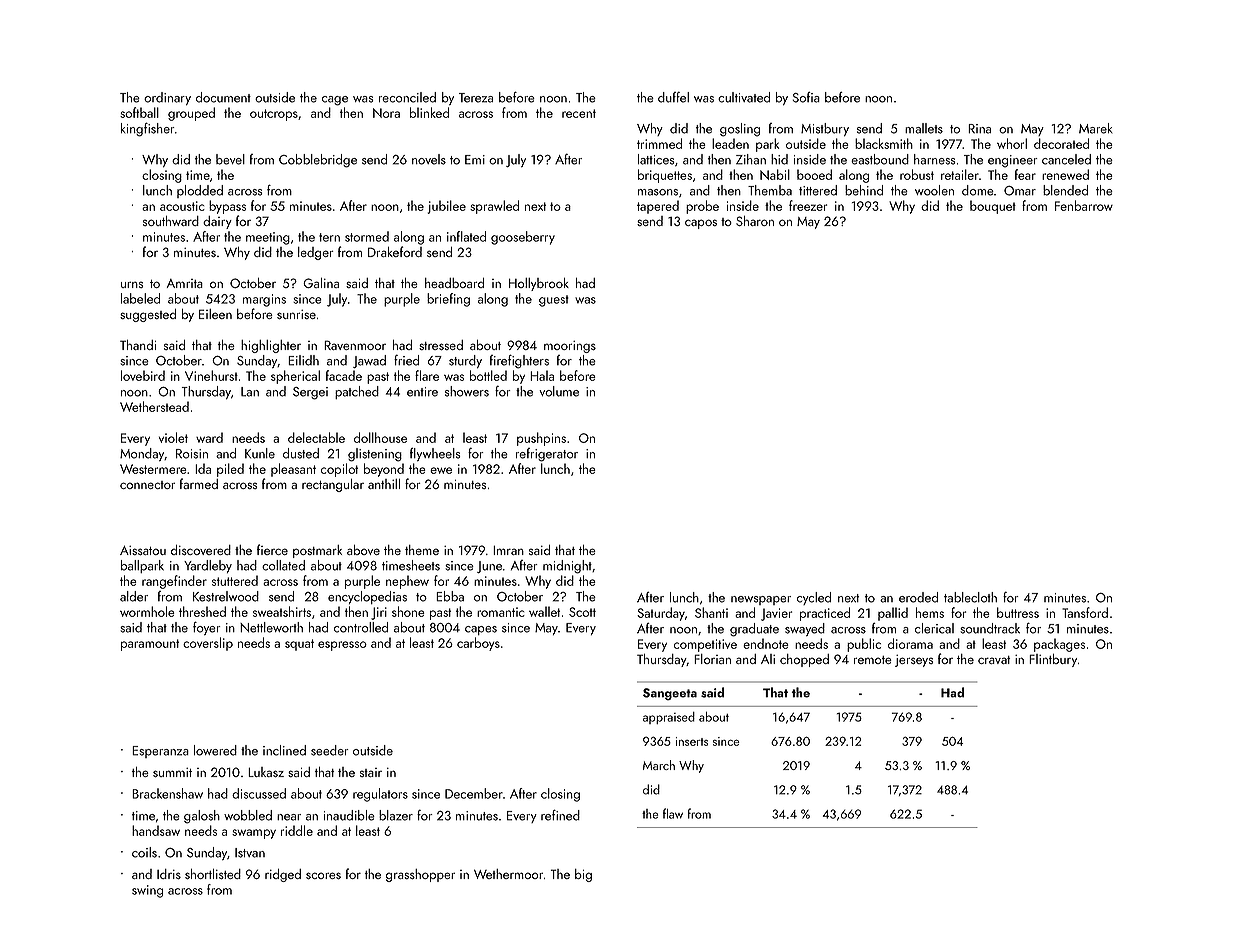  I want to click on espresso, so click(342, 646).
